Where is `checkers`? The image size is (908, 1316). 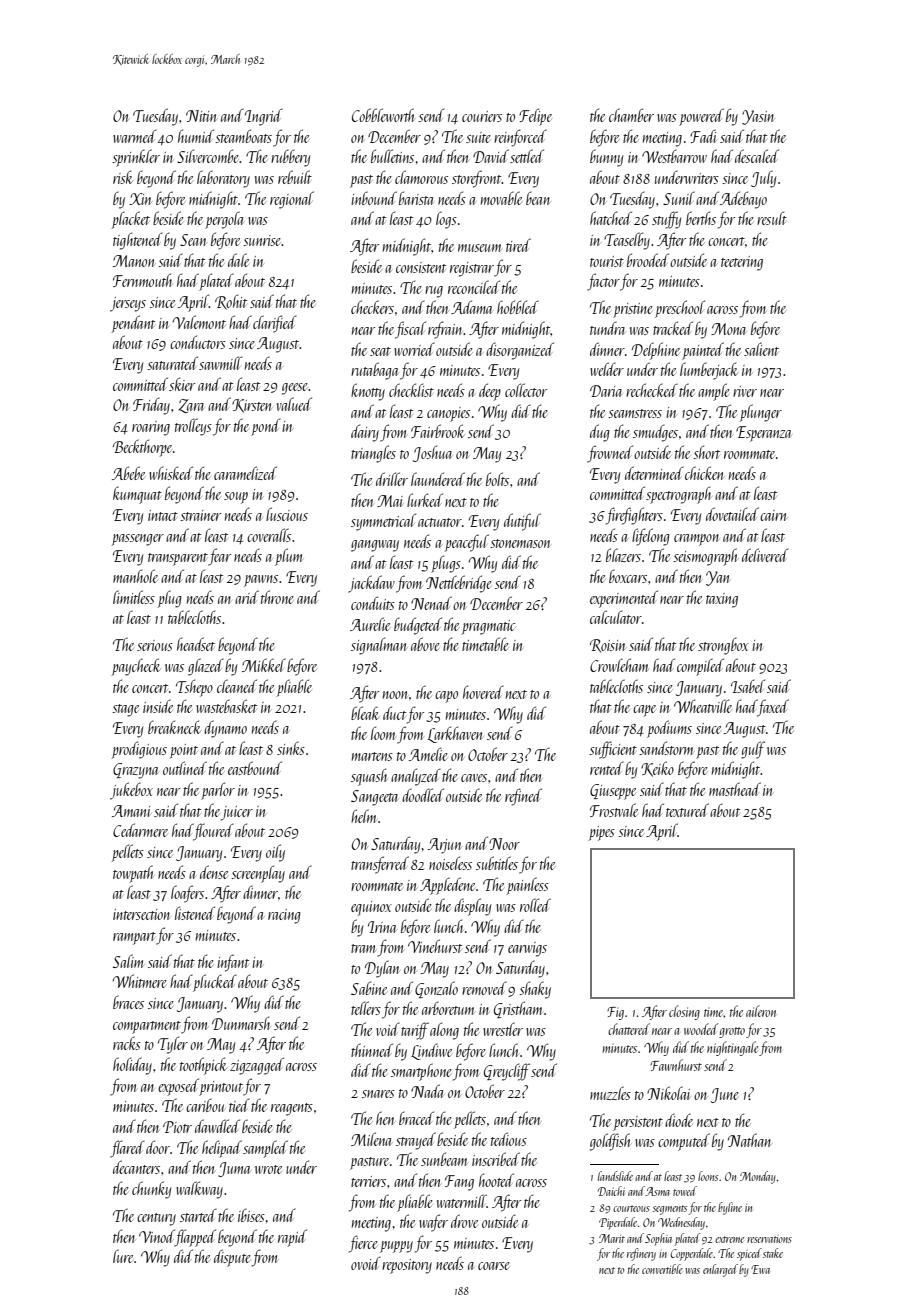
checkers is located at coordinates (372, 307).
